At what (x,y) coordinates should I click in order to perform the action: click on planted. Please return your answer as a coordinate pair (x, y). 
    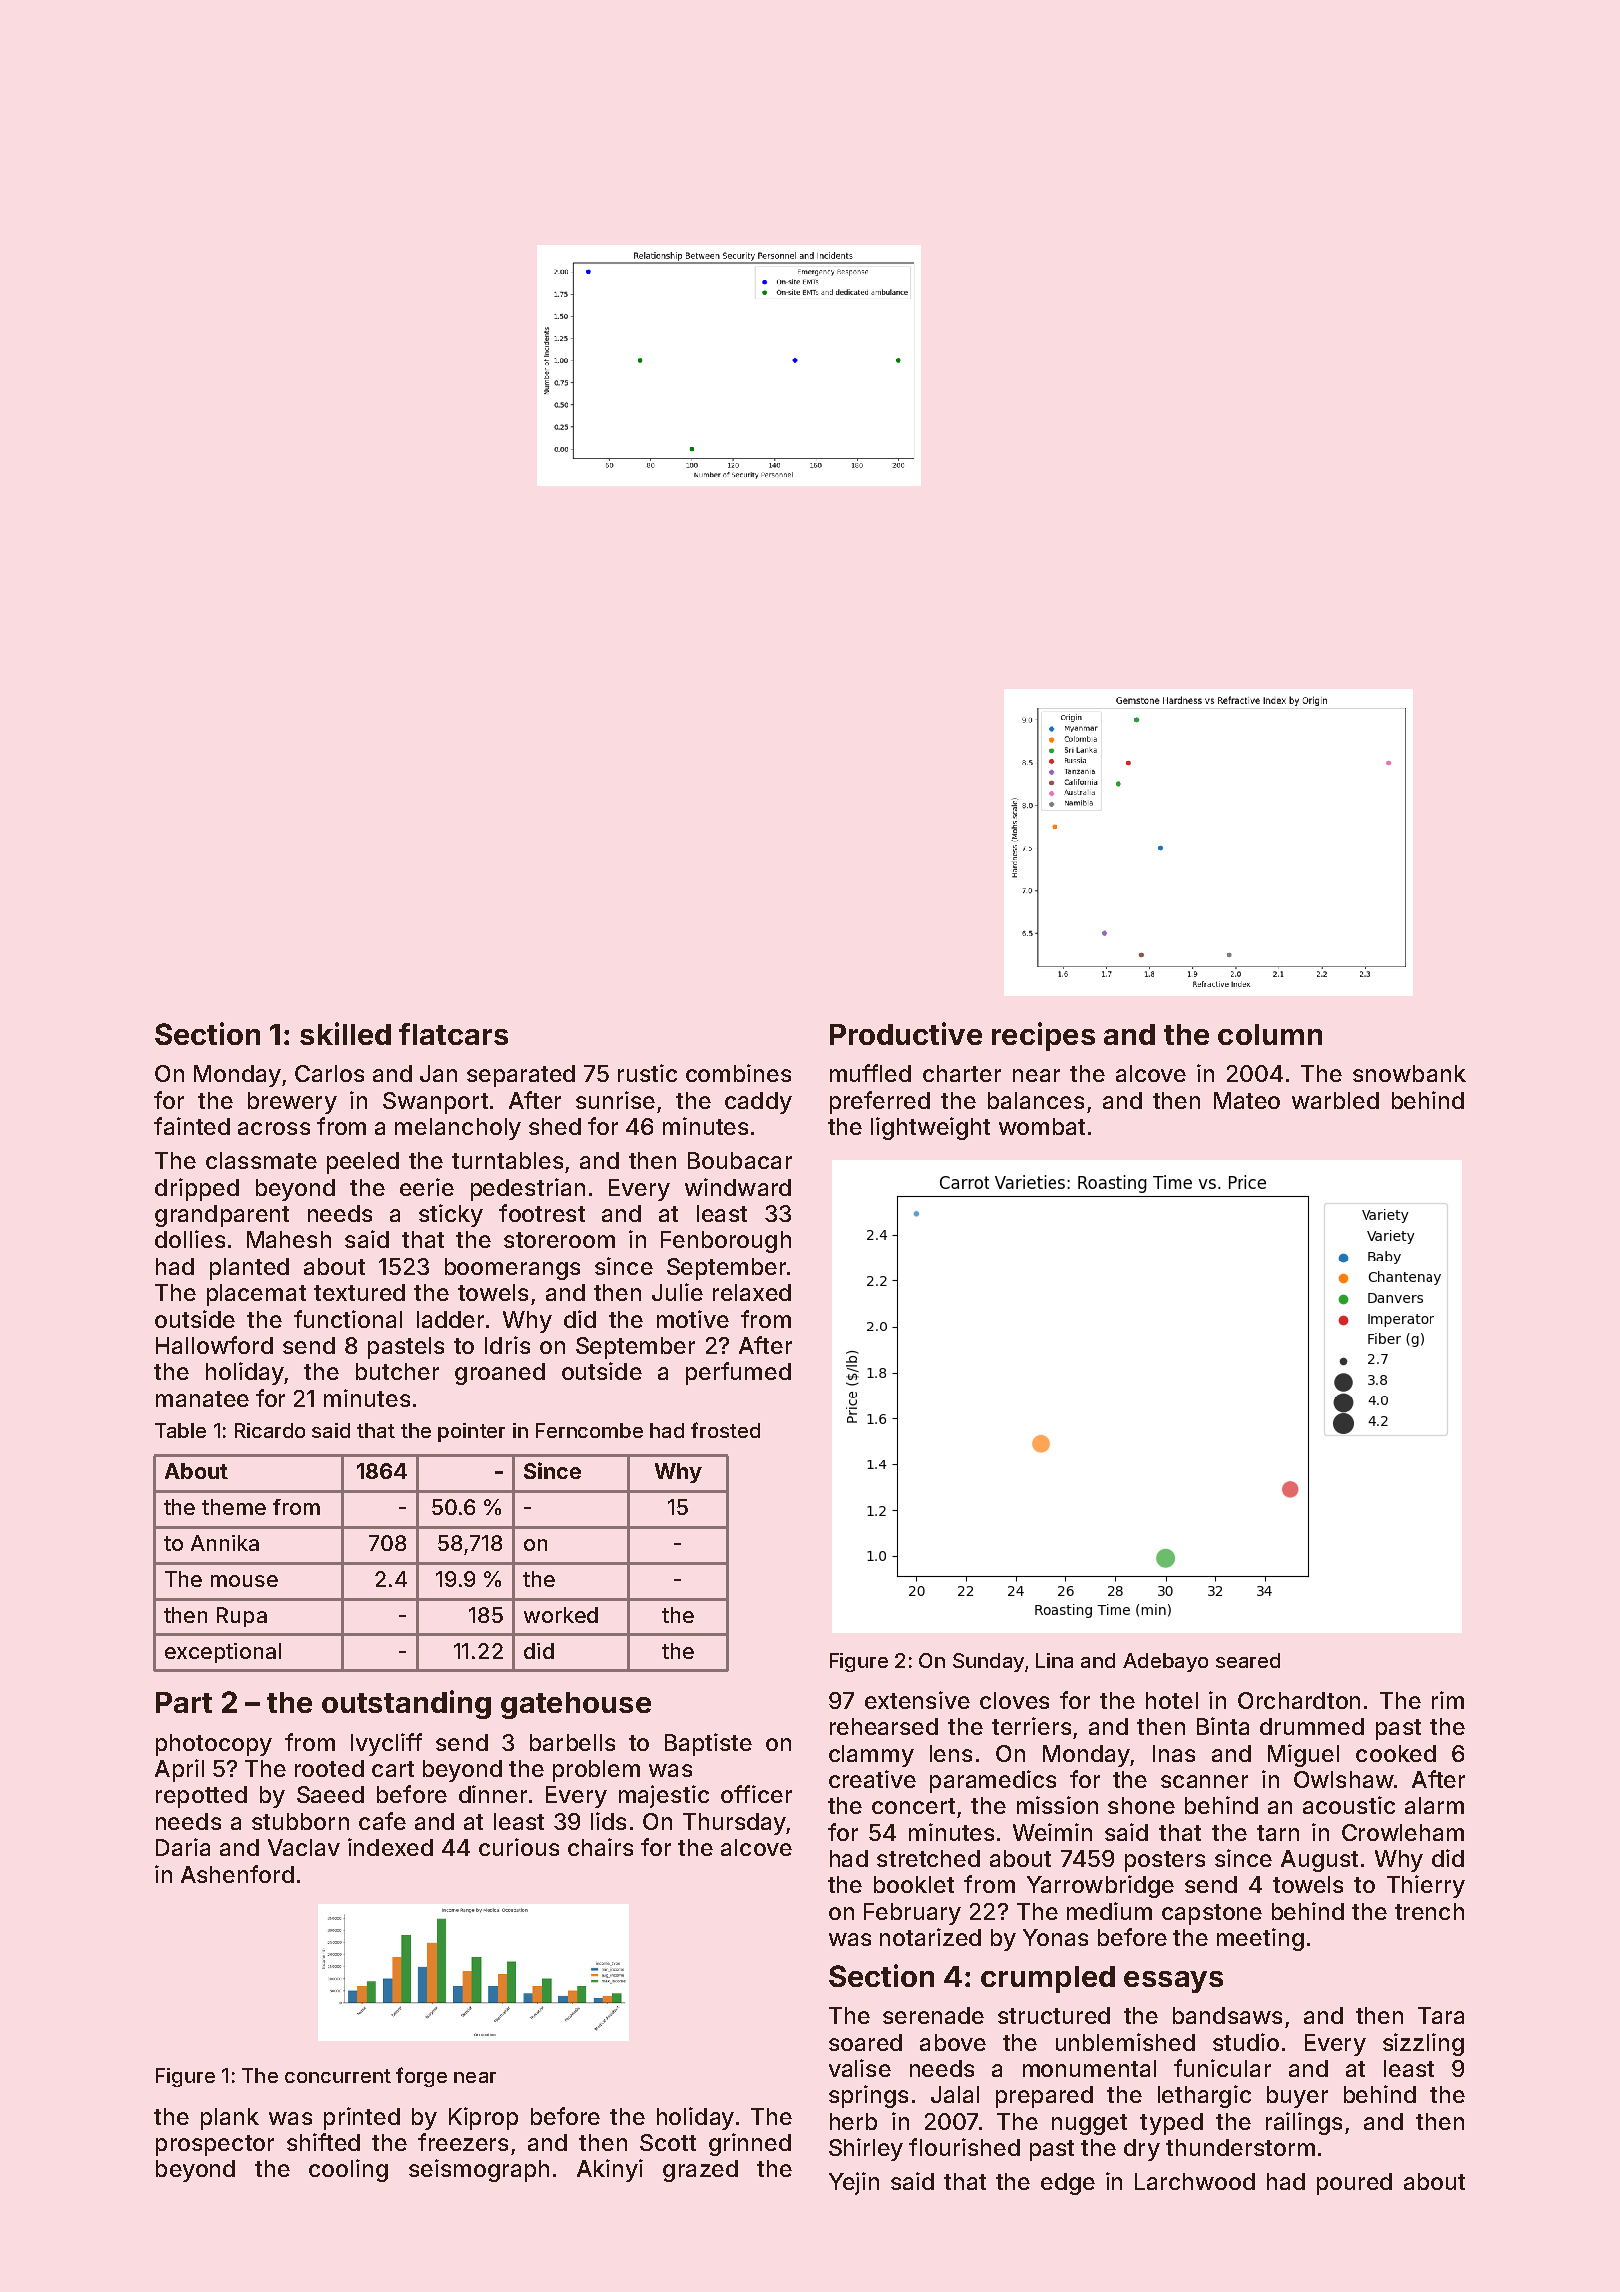
    Looking at the image, I should click on (249, 1269).
